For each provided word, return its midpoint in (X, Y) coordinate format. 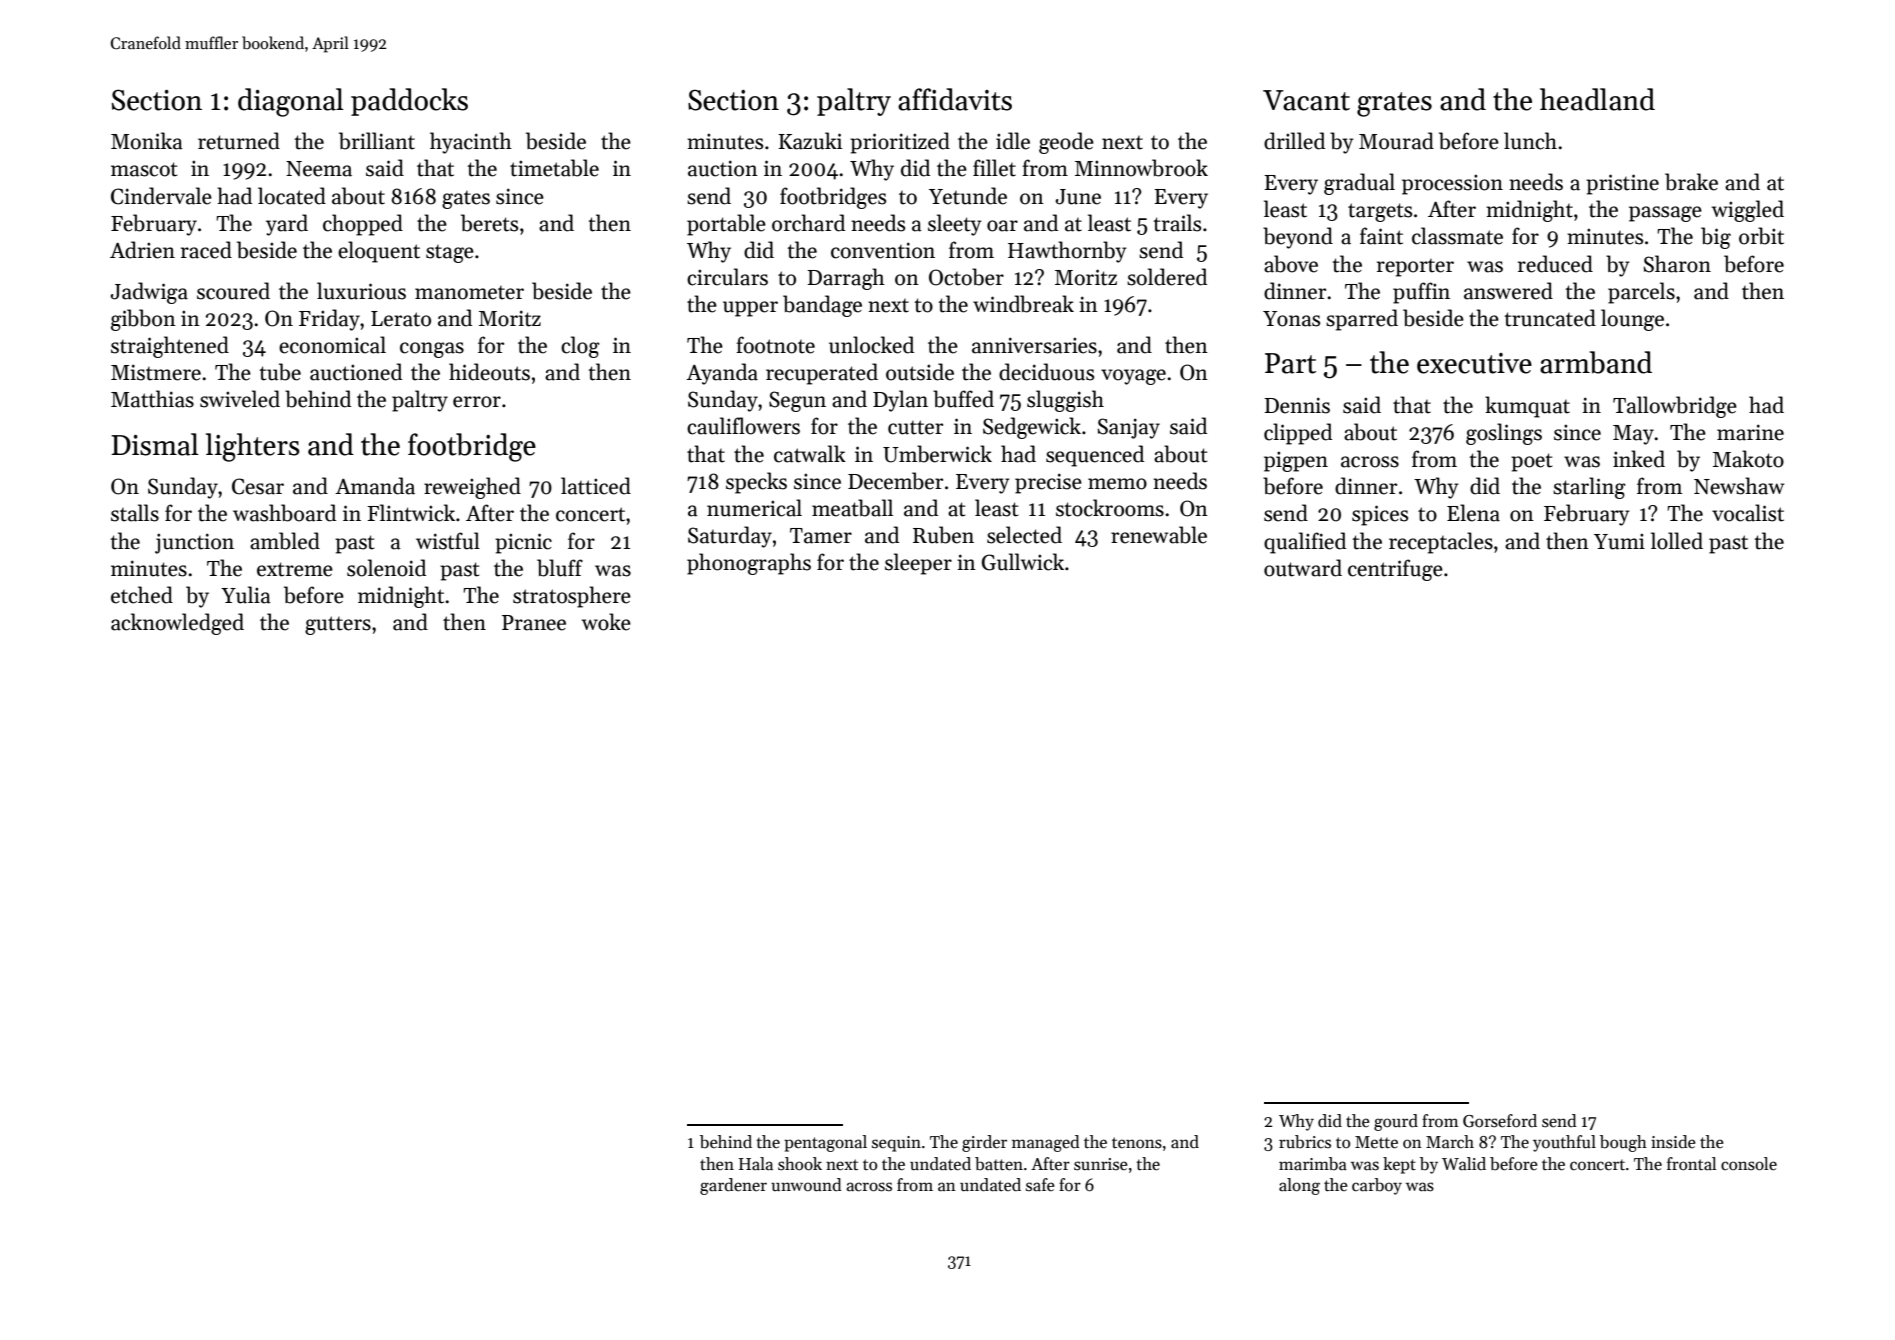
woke (606, 622)
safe (1040, 1185)
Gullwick (1023, 562)
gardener (733, 1186)
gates (466, 200)
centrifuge (1395, 570)
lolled (1677, 541)
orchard (808, 223)
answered (1508, 291)
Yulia (246, 595)
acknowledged (177, 624)
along (1299, 1186)
